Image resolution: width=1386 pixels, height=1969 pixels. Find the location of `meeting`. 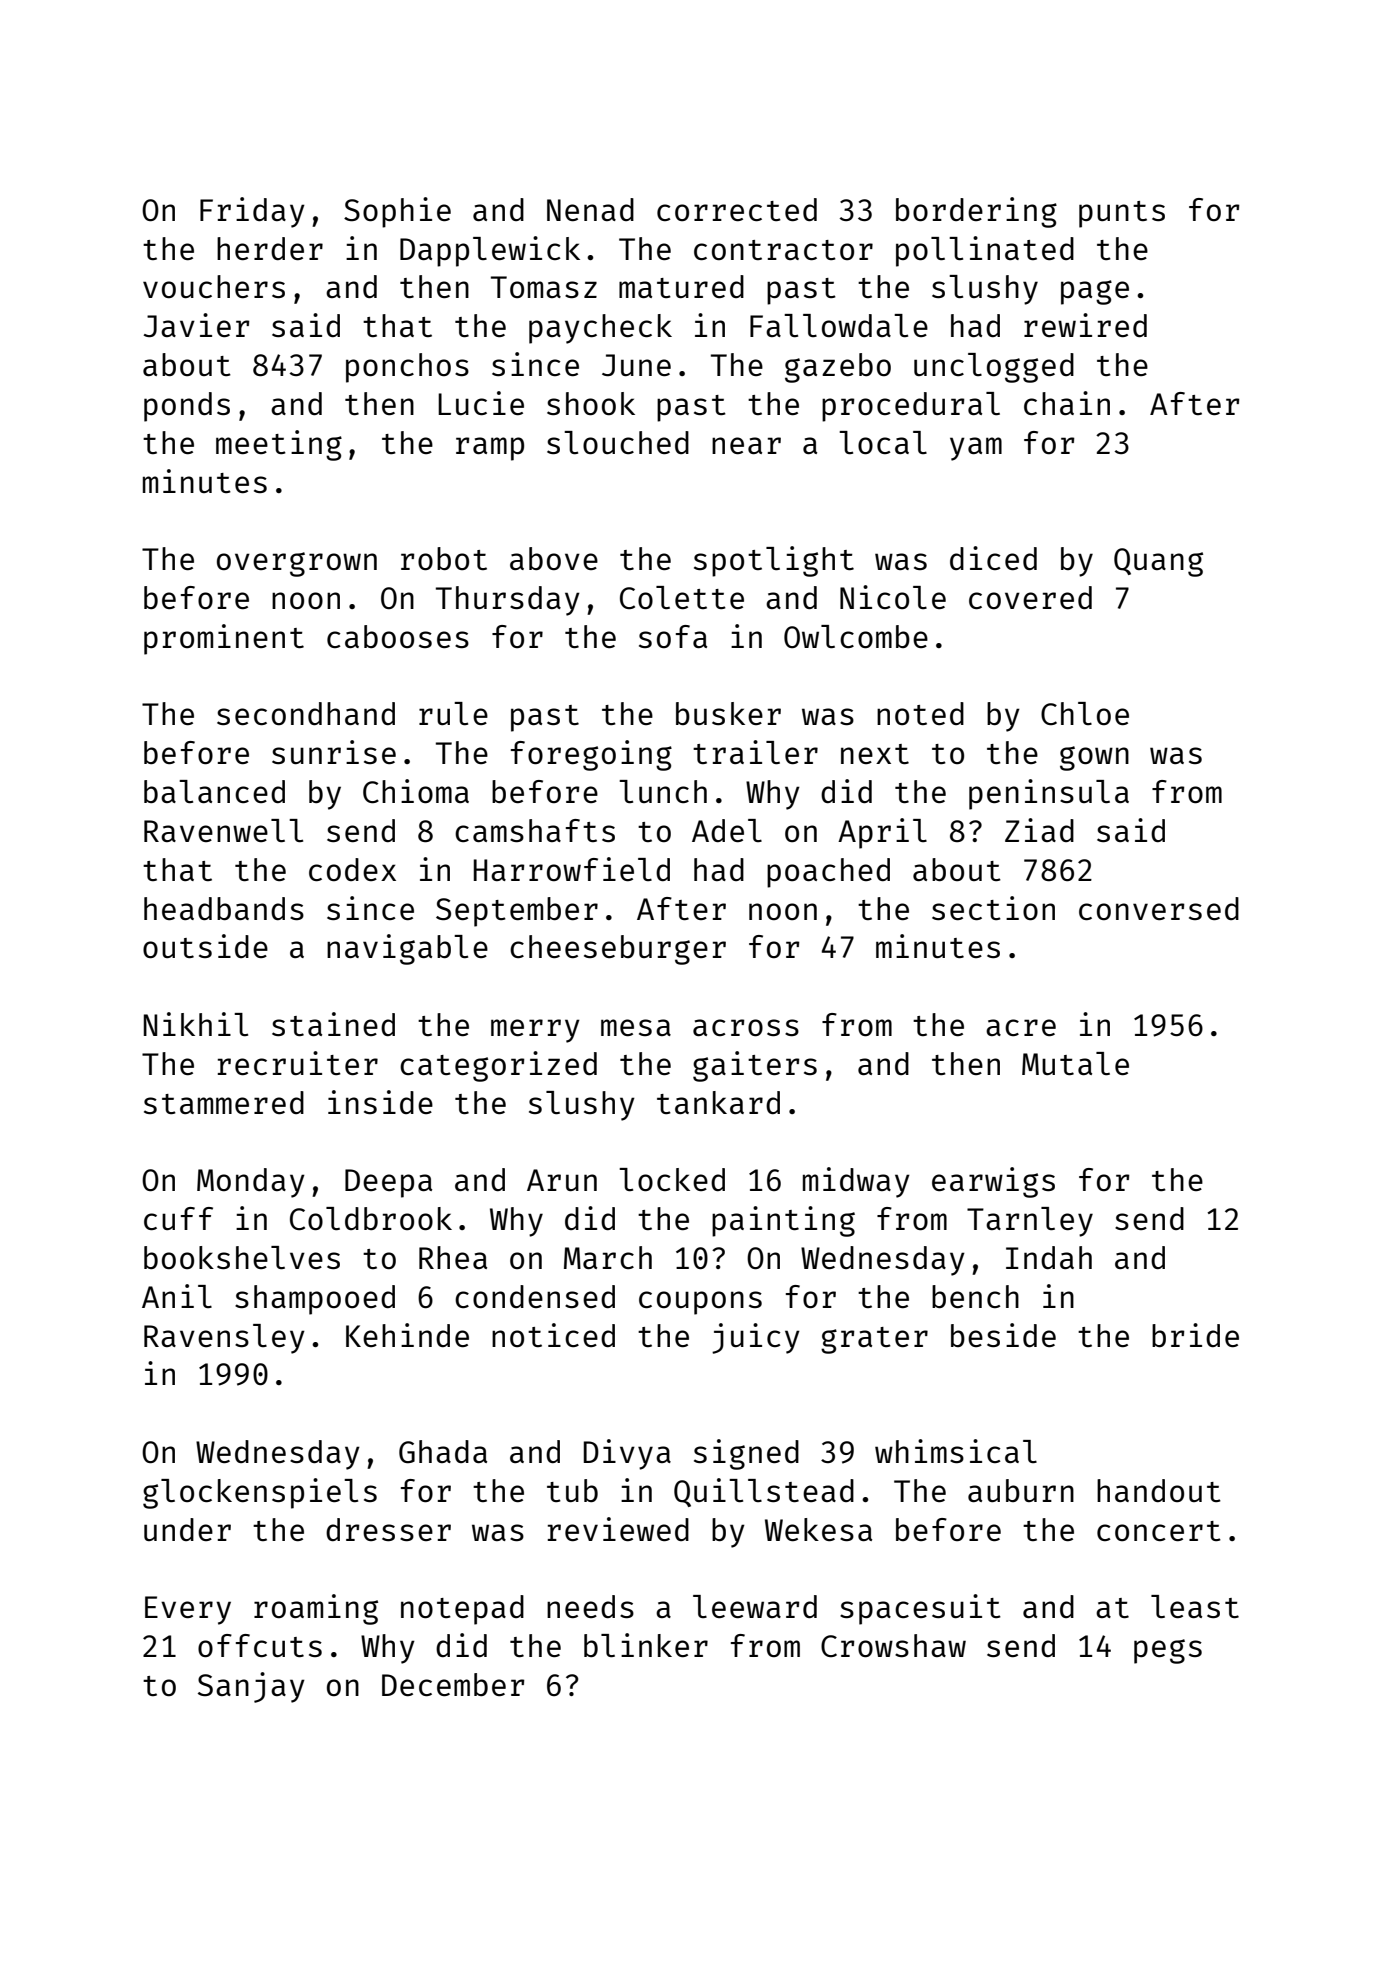

meeting is located at coordinates (279, 445).
